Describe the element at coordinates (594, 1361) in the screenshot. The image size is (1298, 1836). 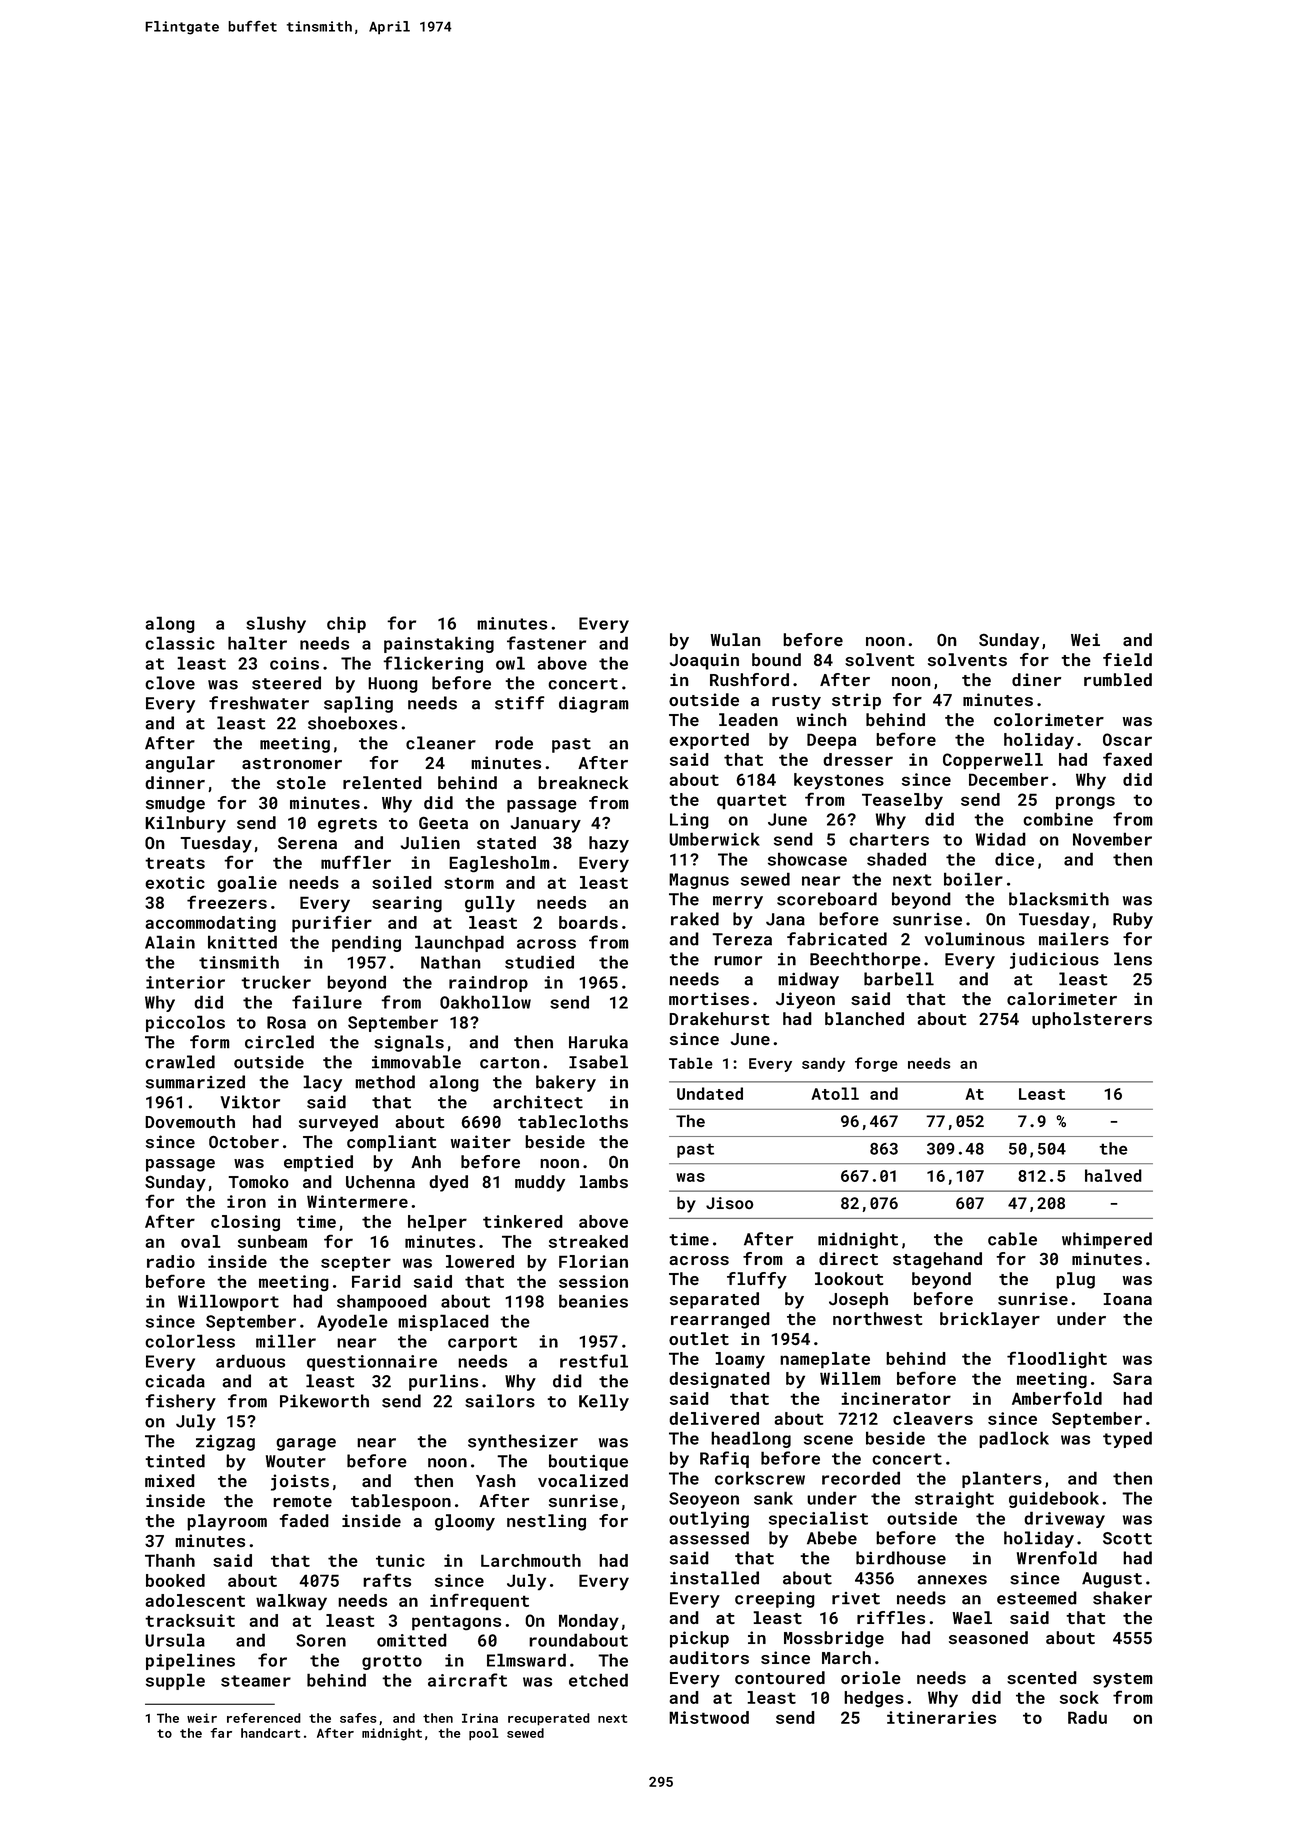
I see `restful` at that location.
